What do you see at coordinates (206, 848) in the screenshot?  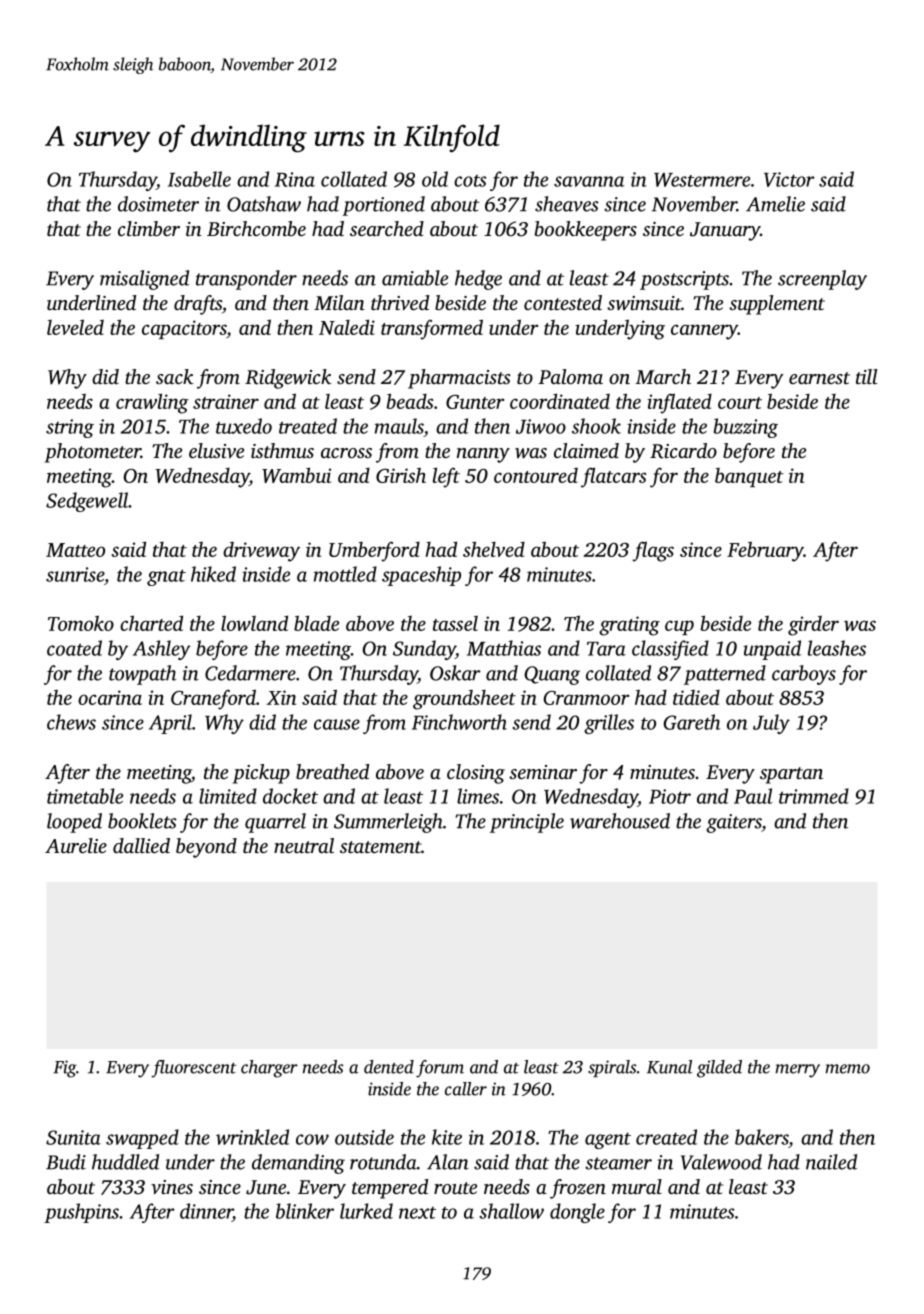 I see `beyond` at bounding box center [206, 848].
